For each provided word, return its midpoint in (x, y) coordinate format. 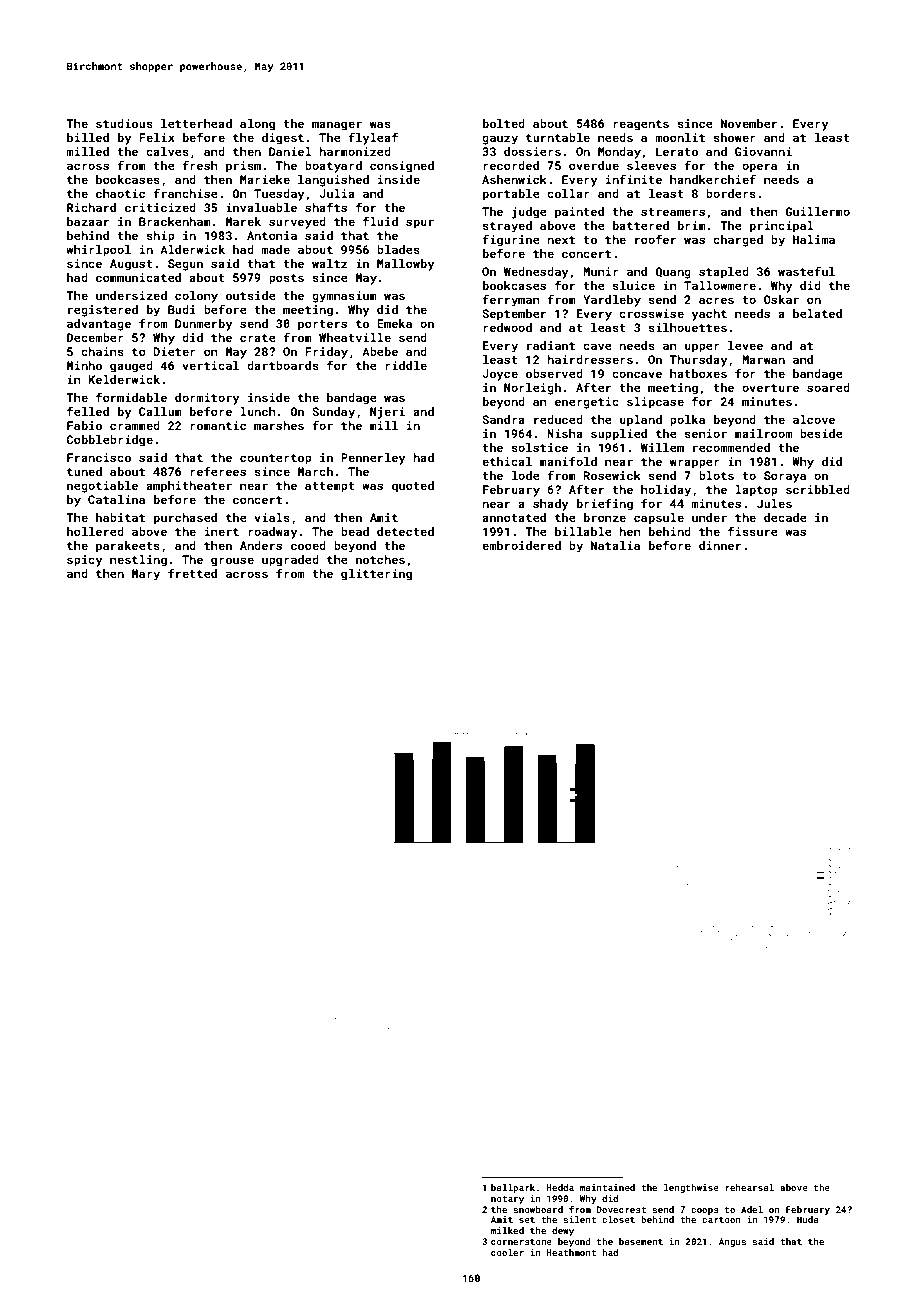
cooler (507, 1252)
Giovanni (763, 151)
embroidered (521, 545)
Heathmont (571, 1252)
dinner (720, 545)
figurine (511, 240)
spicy (85, 561)
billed (88, 137)
